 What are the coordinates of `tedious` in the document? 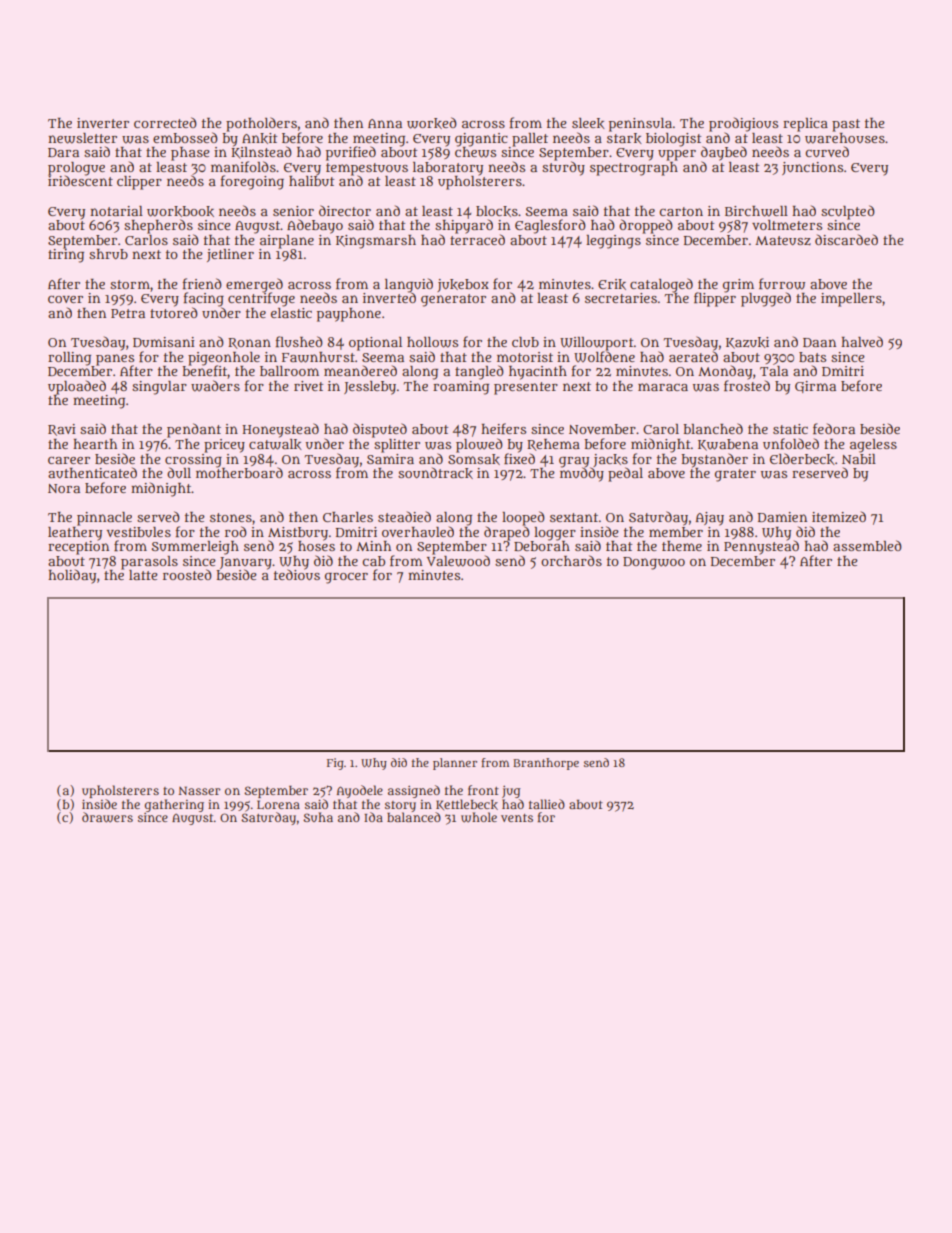 It's located at (297, 575).
